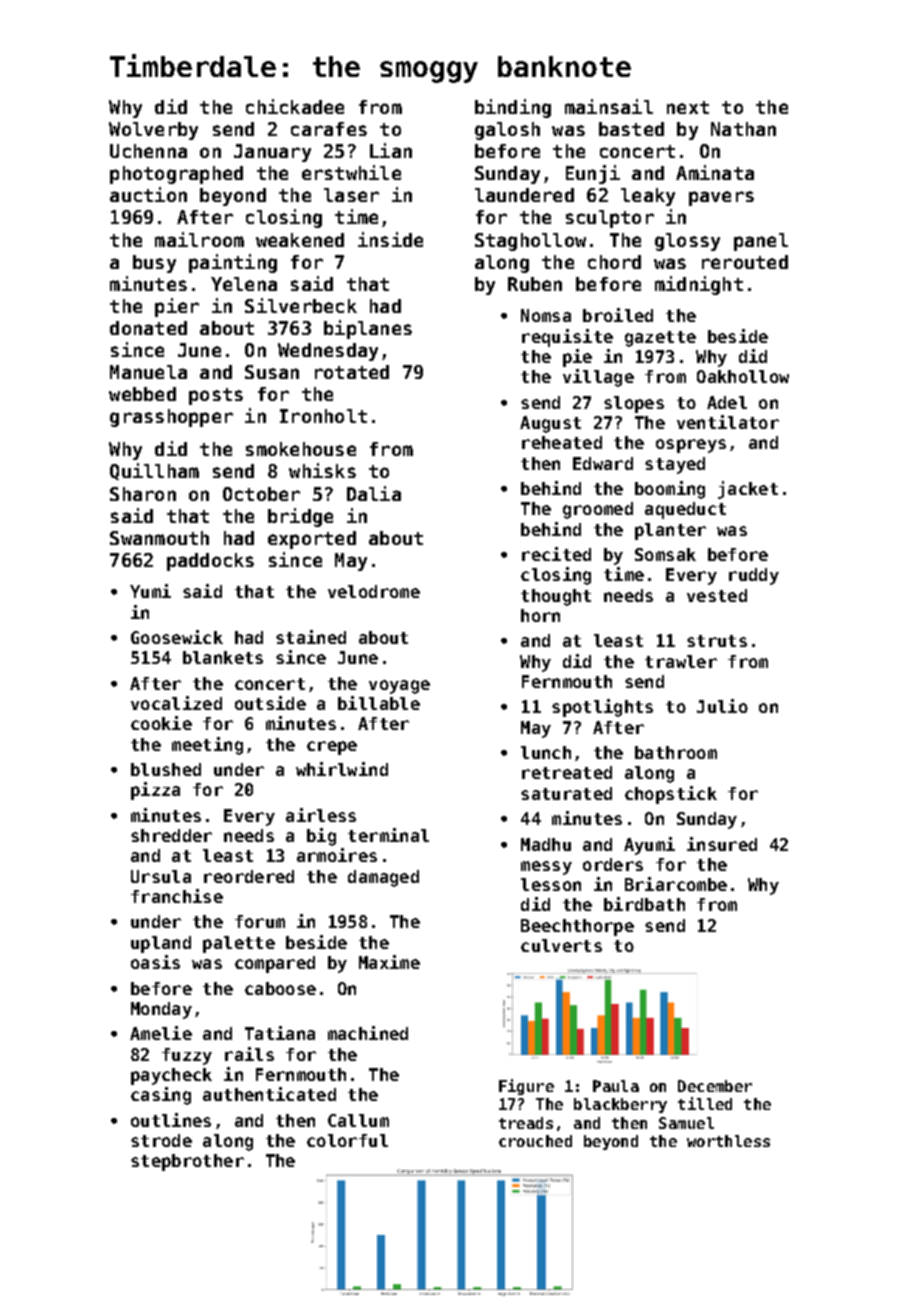 The height and width of the image is (1316, 908). Describe the element at coordinates (644, 904) in the image. I see `birdbath` at that location.
